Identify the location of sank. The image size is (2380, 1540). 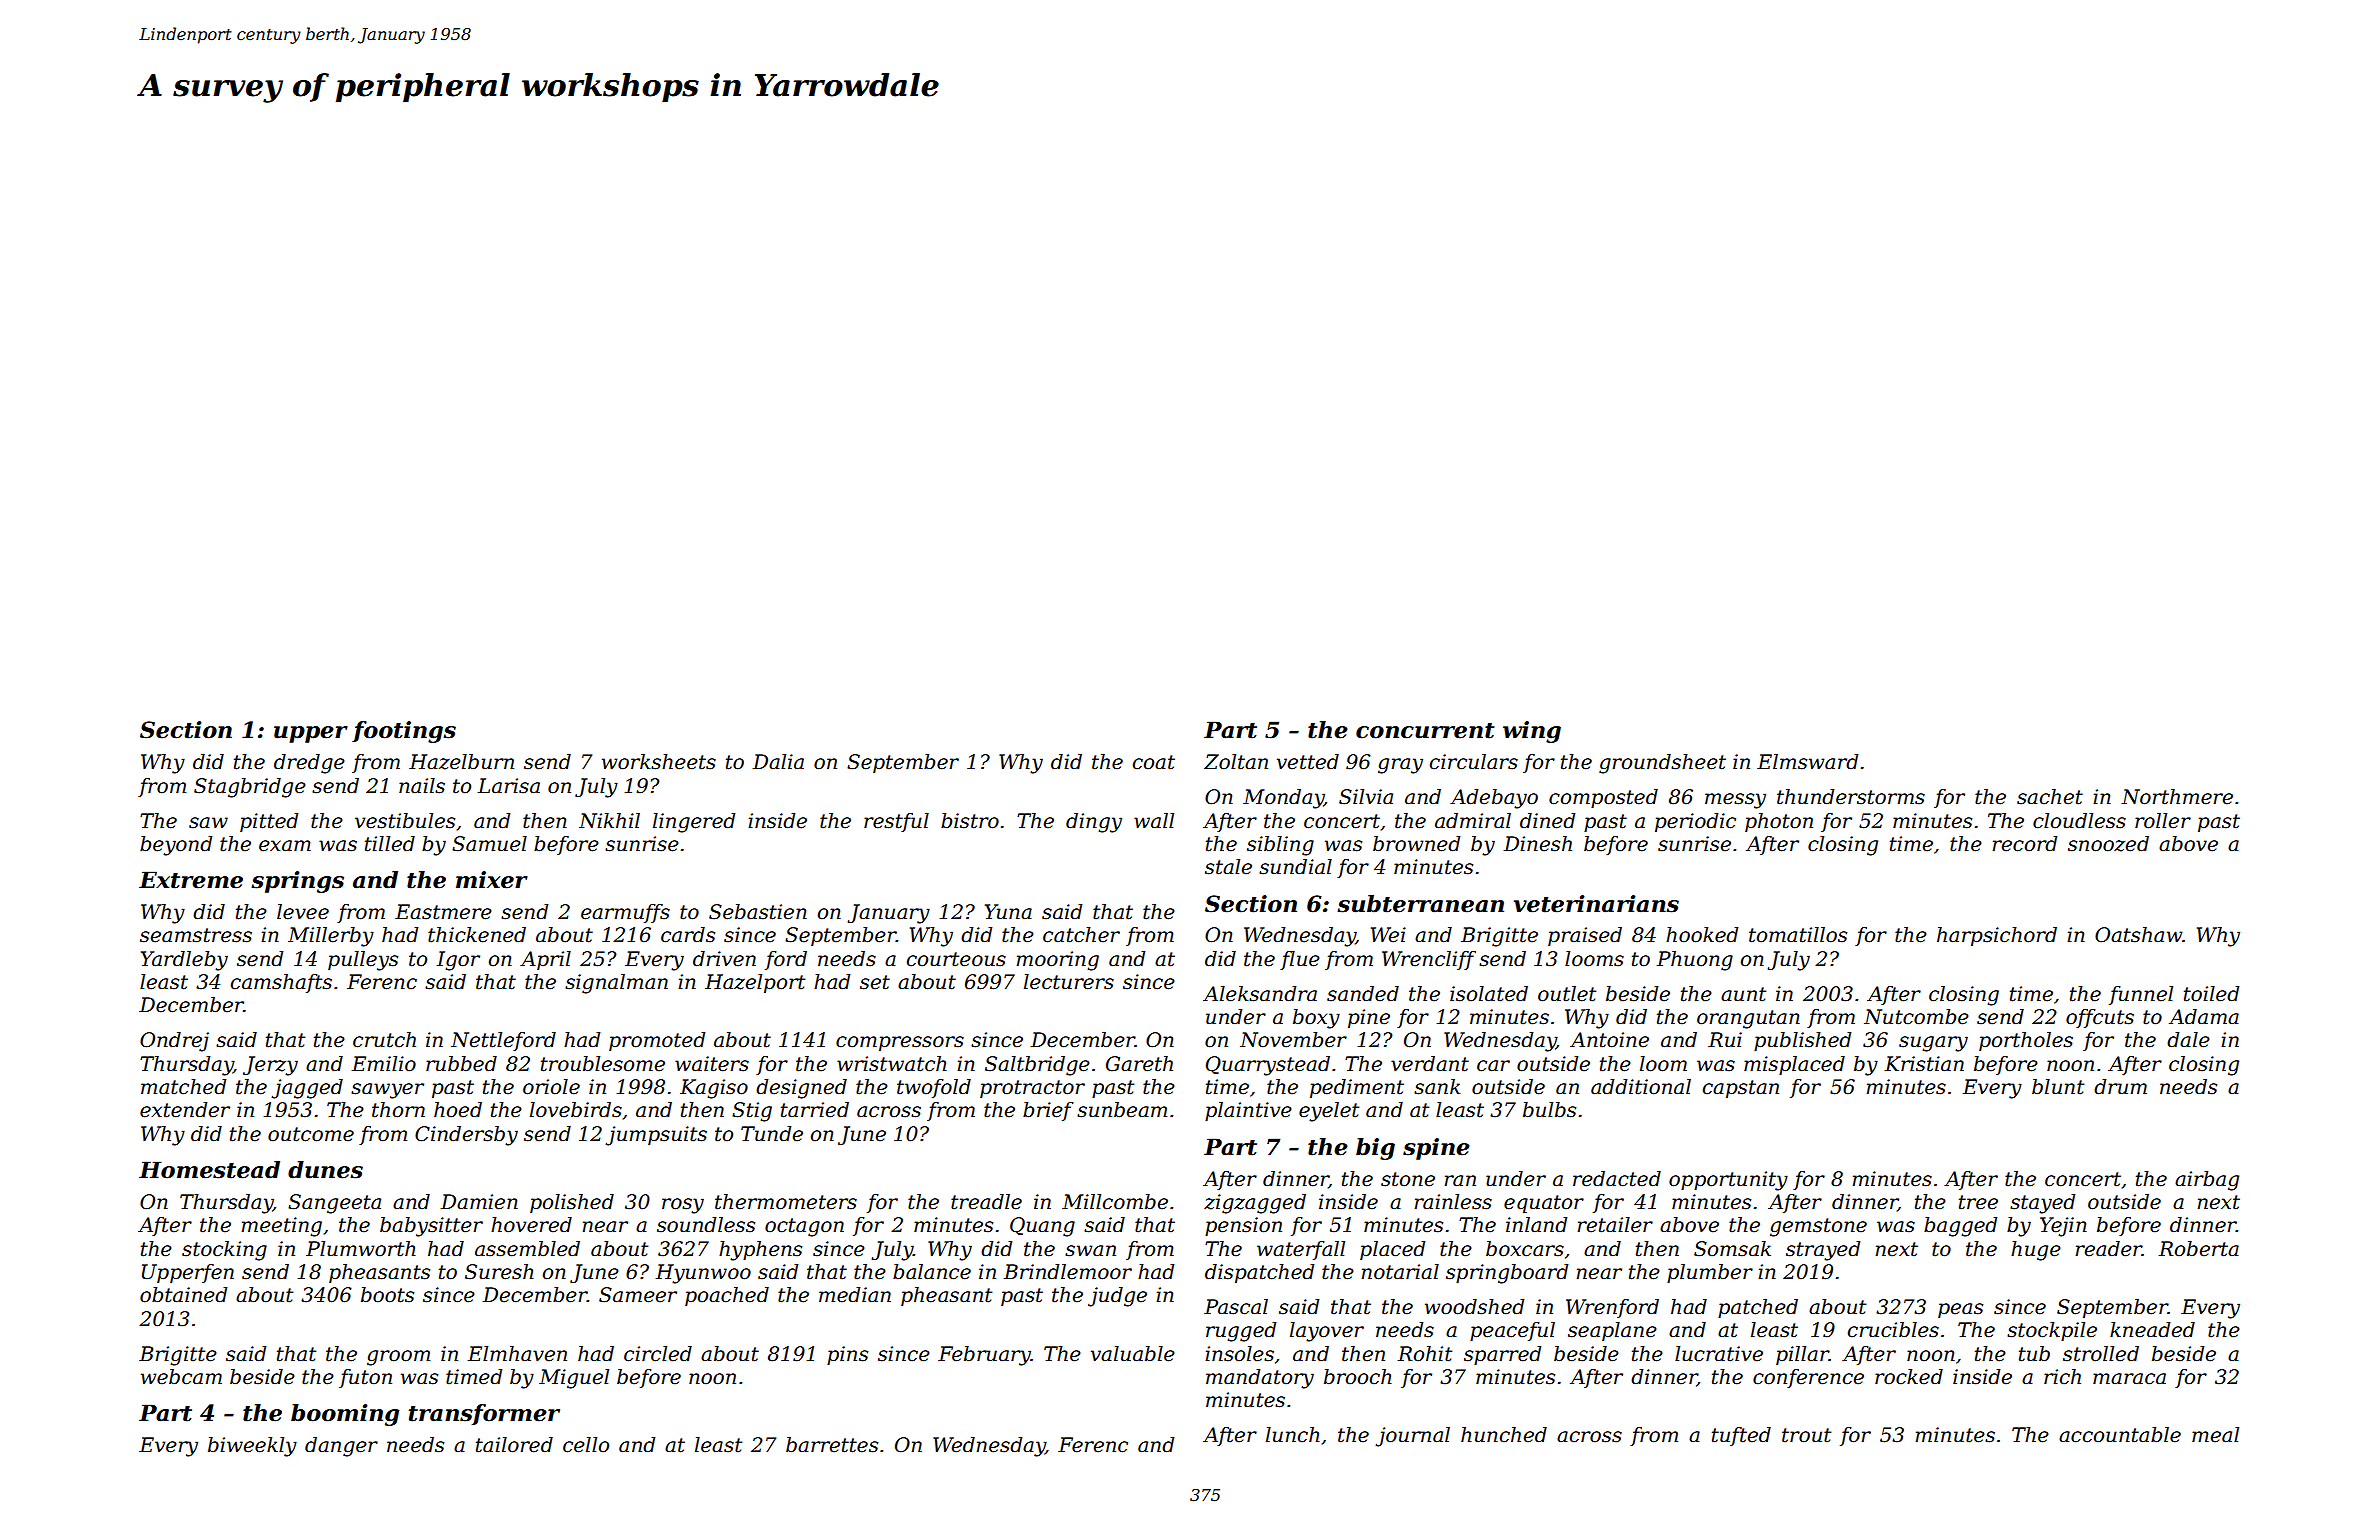
(1437, 1087).
